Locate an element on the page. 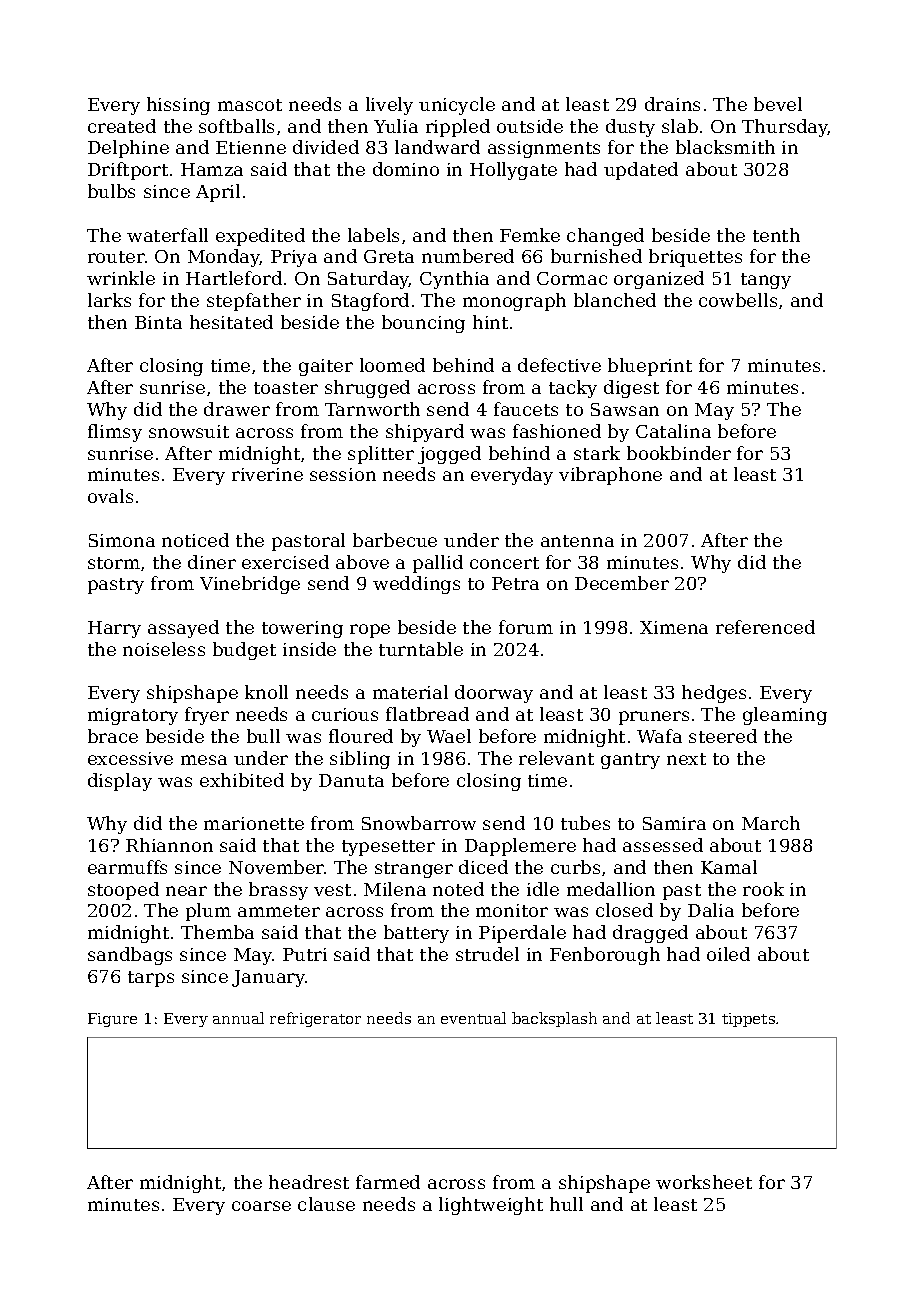 The width and height of the page is (924, 1311). relevant is located at coordinates (556, 758).
